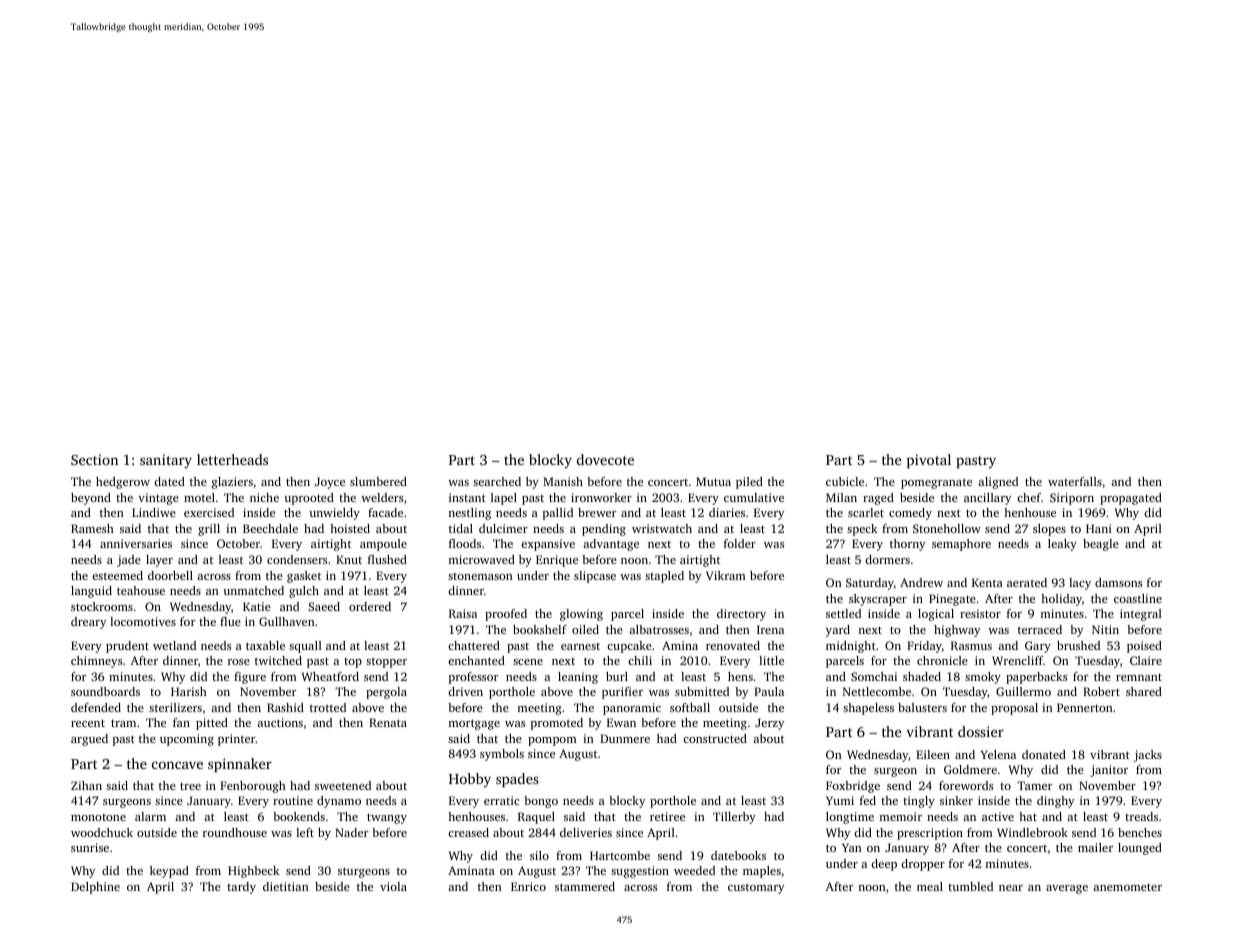  I want to click on spades, so click(517, 780).
